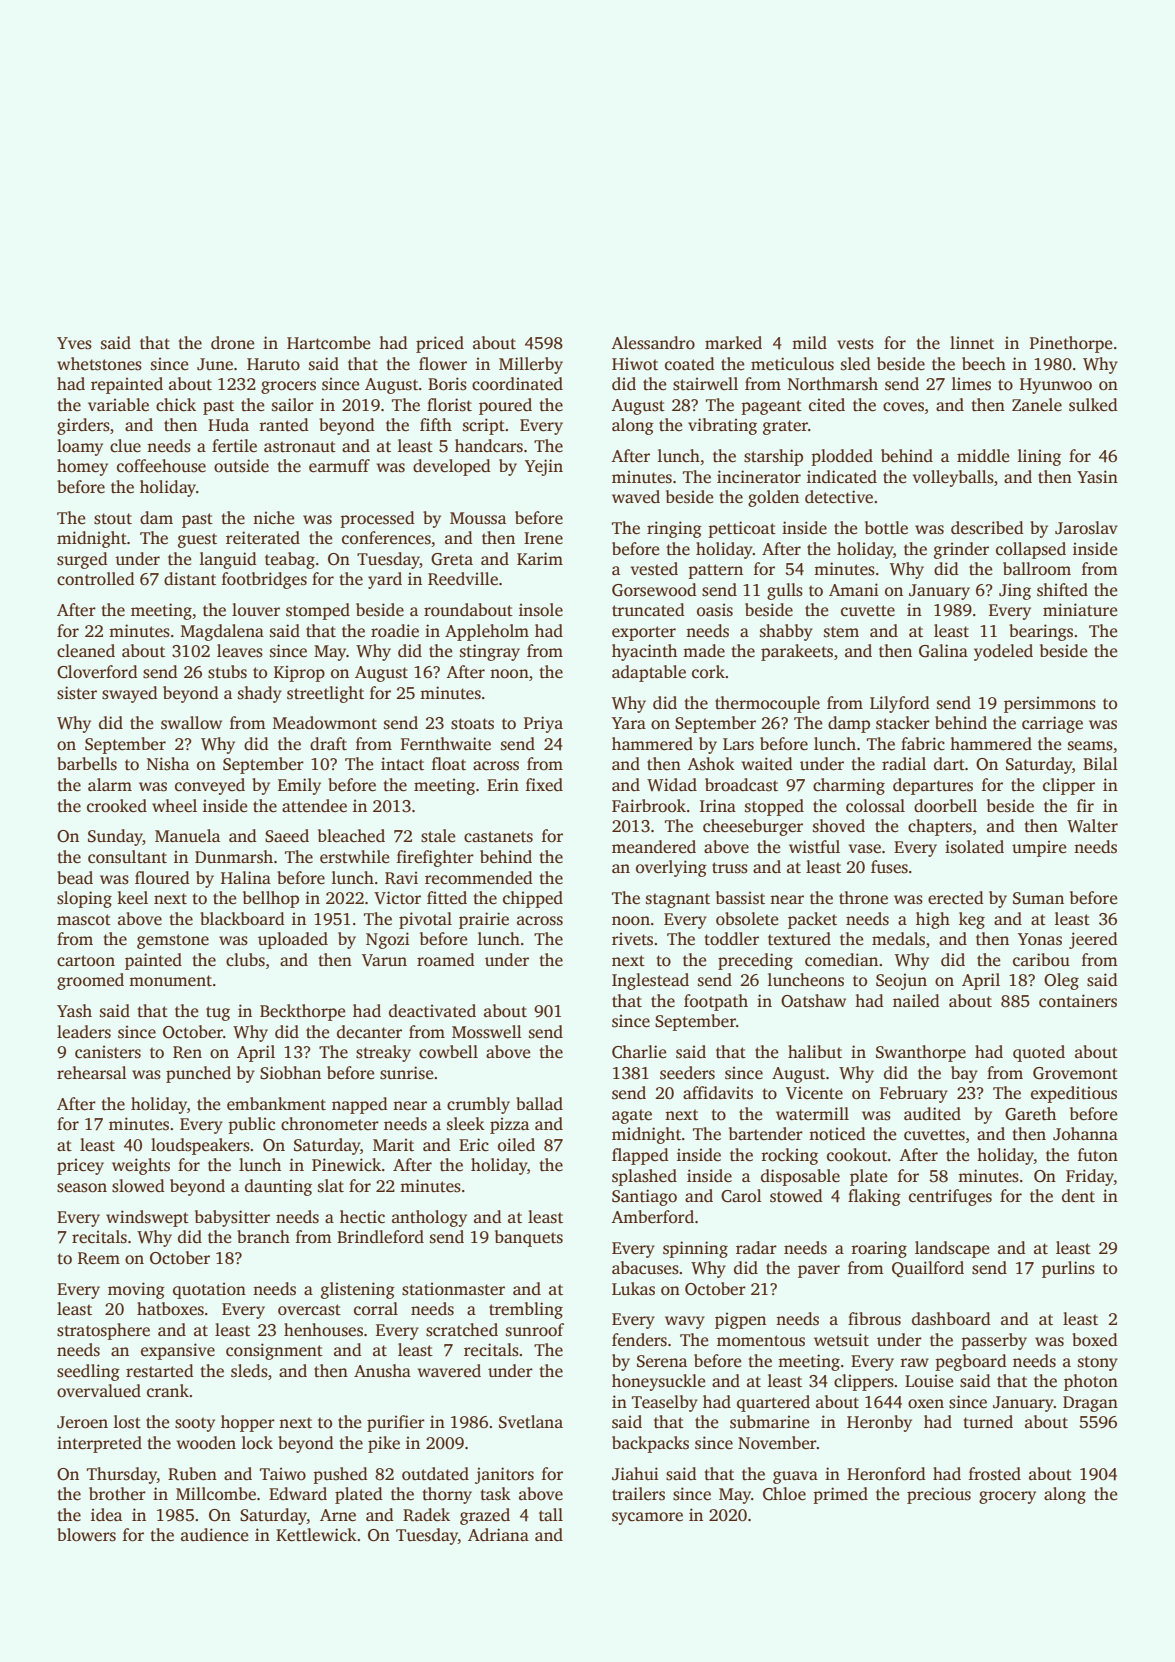 Image resolution: width=1175 pixels, height=1662 pixels. What do you see at coordinates (161, 466) in the image?
I see `coffeehouse` at bounding box center [161, 466].
